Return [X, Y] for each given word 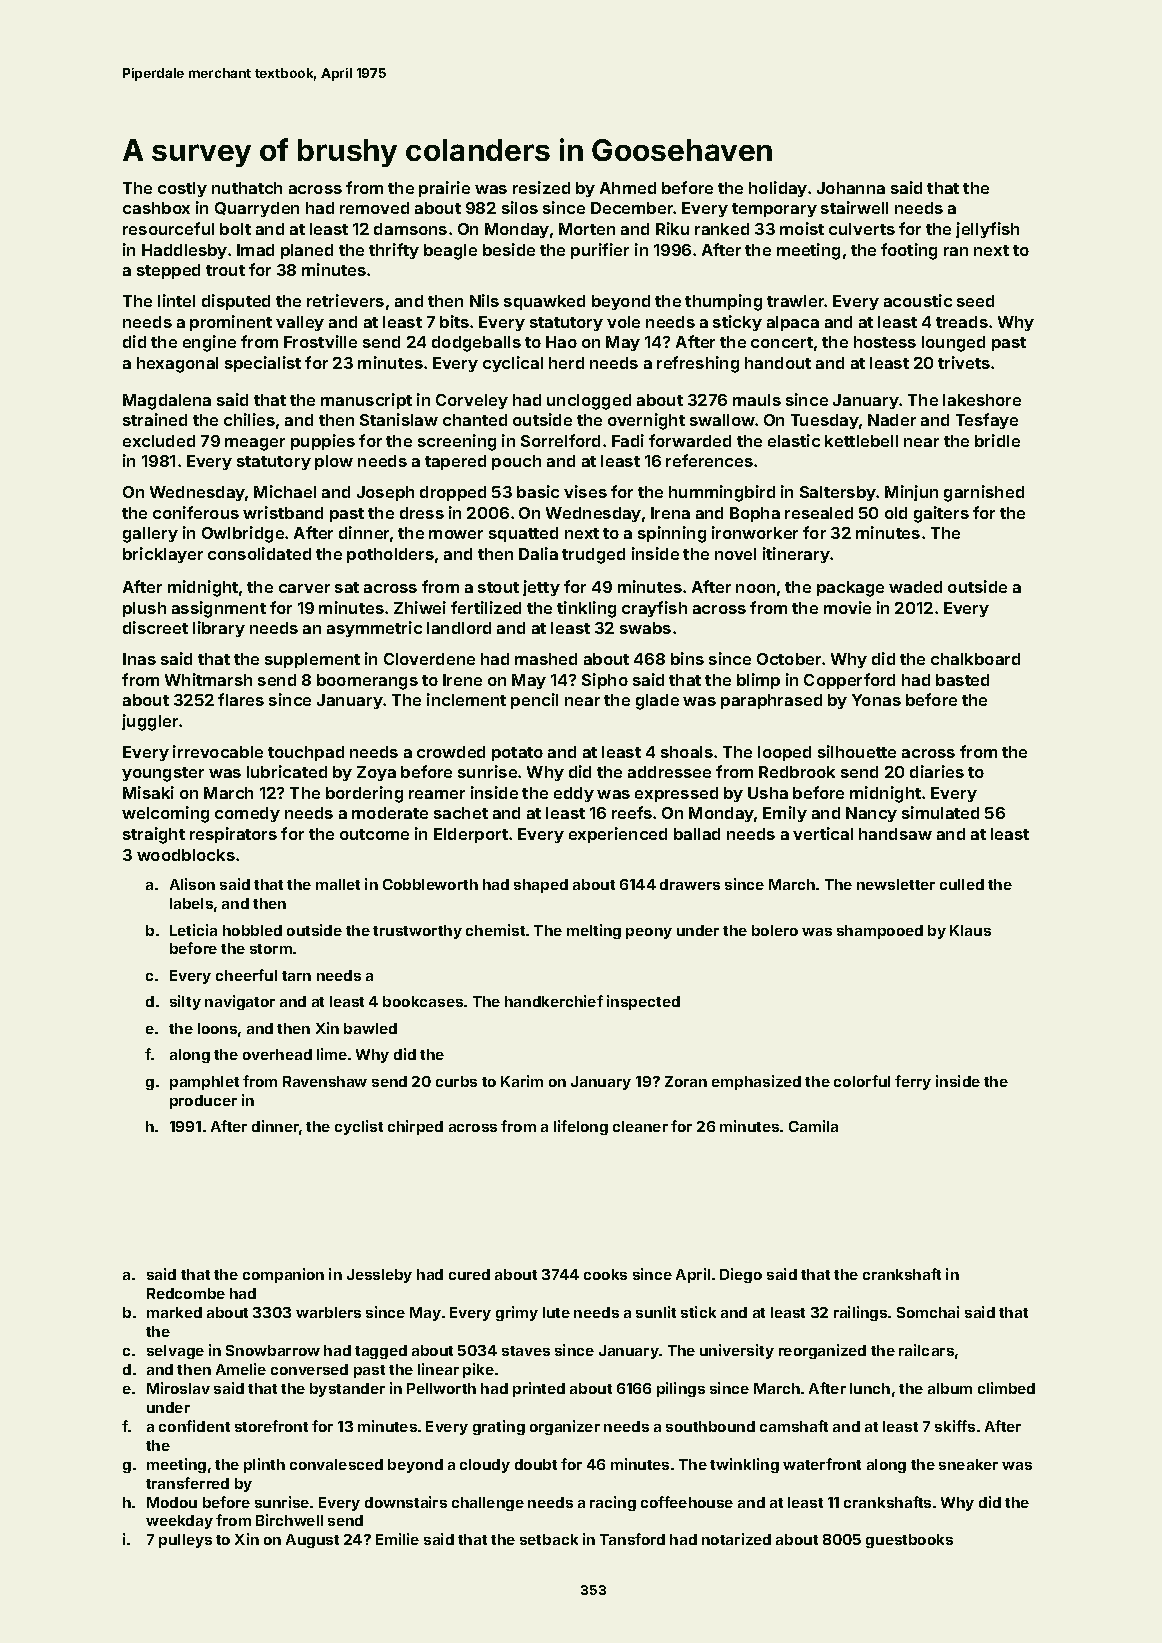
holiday [778, 189]
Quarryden [257, 209]
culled [962, 884]
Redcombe [186, 1293]
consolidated [259, 553]
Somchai [928, 1312]
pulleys [185, 1541]
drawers [690, 884]
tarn [296, 976]
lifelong [581, 1127]
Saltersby [838, 493]
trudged [593, 556]
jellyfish [987, 230]
